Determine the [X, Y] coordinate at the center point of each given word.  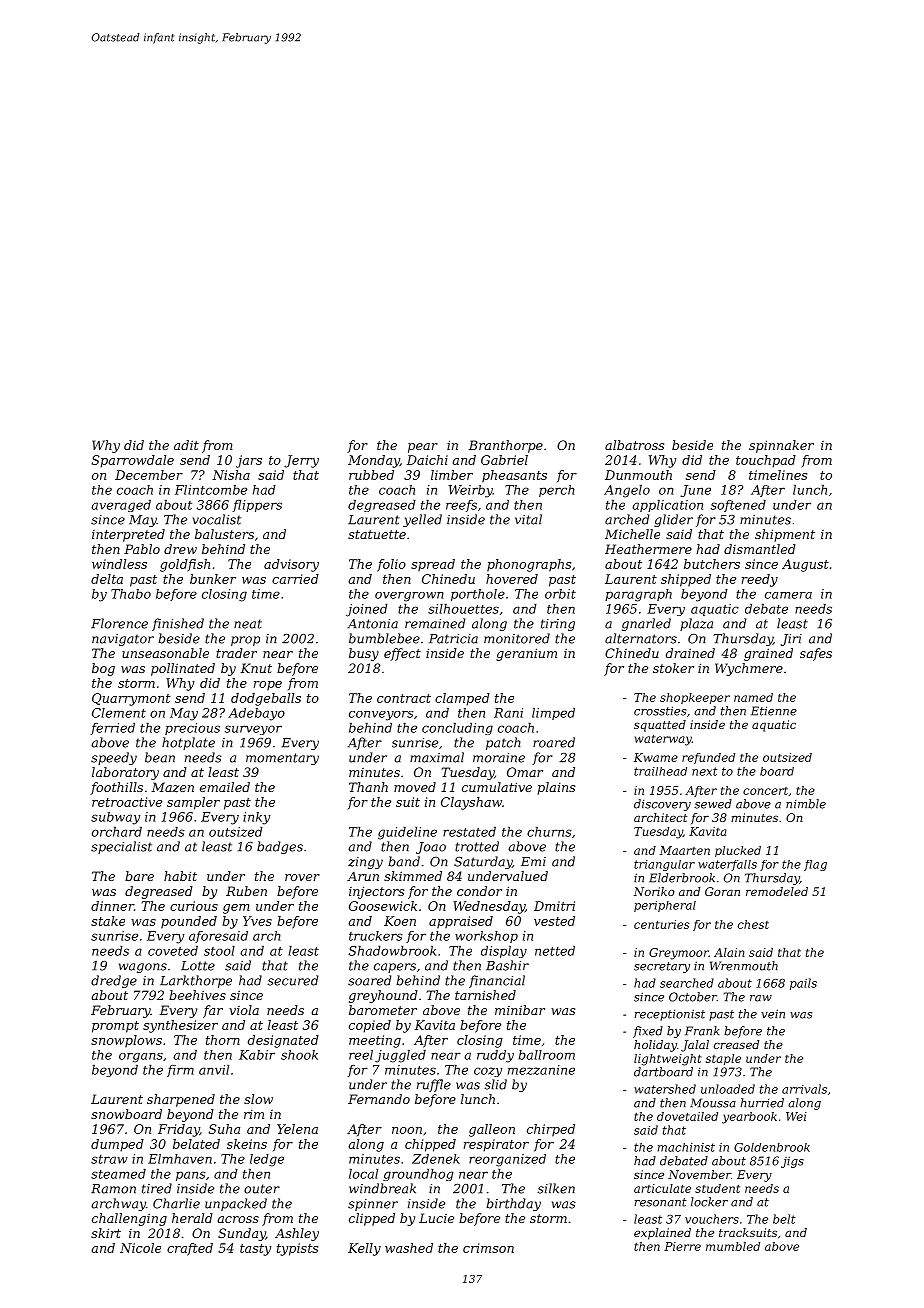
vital [528, 519]
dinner [112, 906]
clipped [372, 1219]
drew [180, 549]
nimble [806, 804]
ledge [267, 1160]
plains [556, 788]
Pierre [682, 1246]
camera [788, 595]
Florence [119, 623]
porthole [478, 595]
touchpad [766, 461]
